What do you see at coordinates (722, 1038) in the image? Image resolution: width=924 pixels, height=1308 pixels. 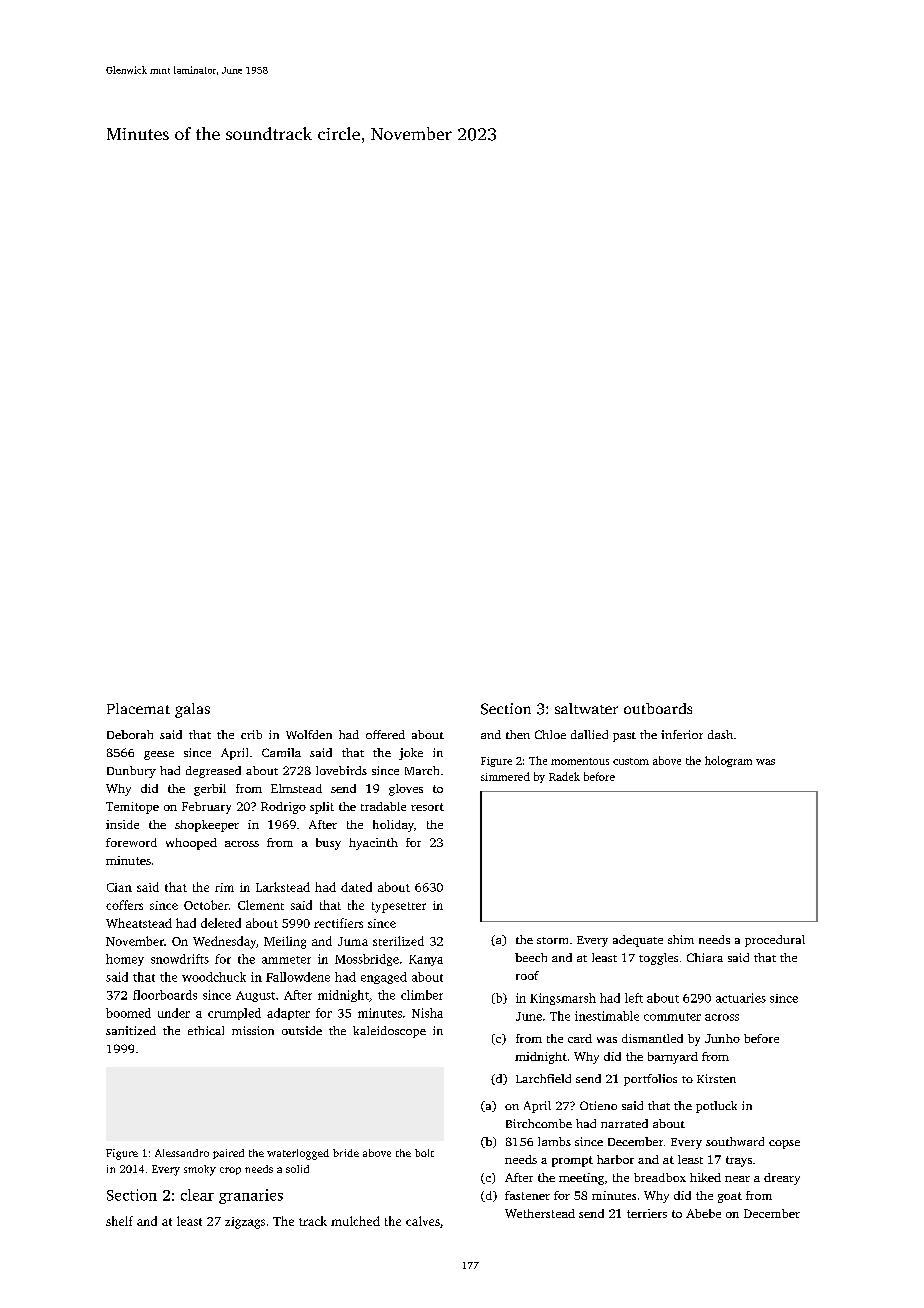 I see `Junho` at bounding box center [722, 1038].
